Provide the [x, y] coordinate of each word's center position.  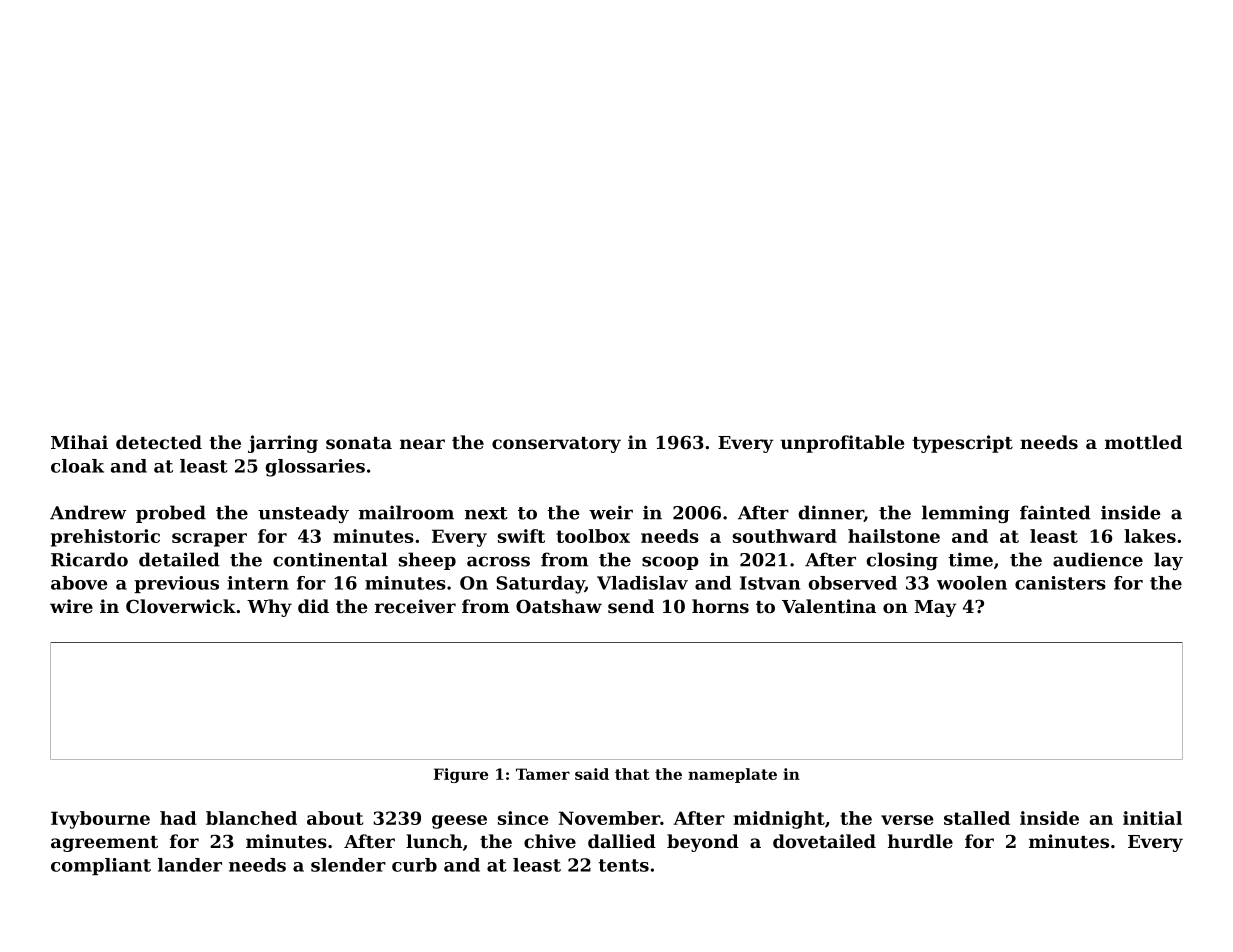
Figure [461, 775]
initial [1152, 818]
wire [71, 606]
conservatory [556, 445]
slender [348, 865]
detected [159, 442]
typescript [962, 444]
